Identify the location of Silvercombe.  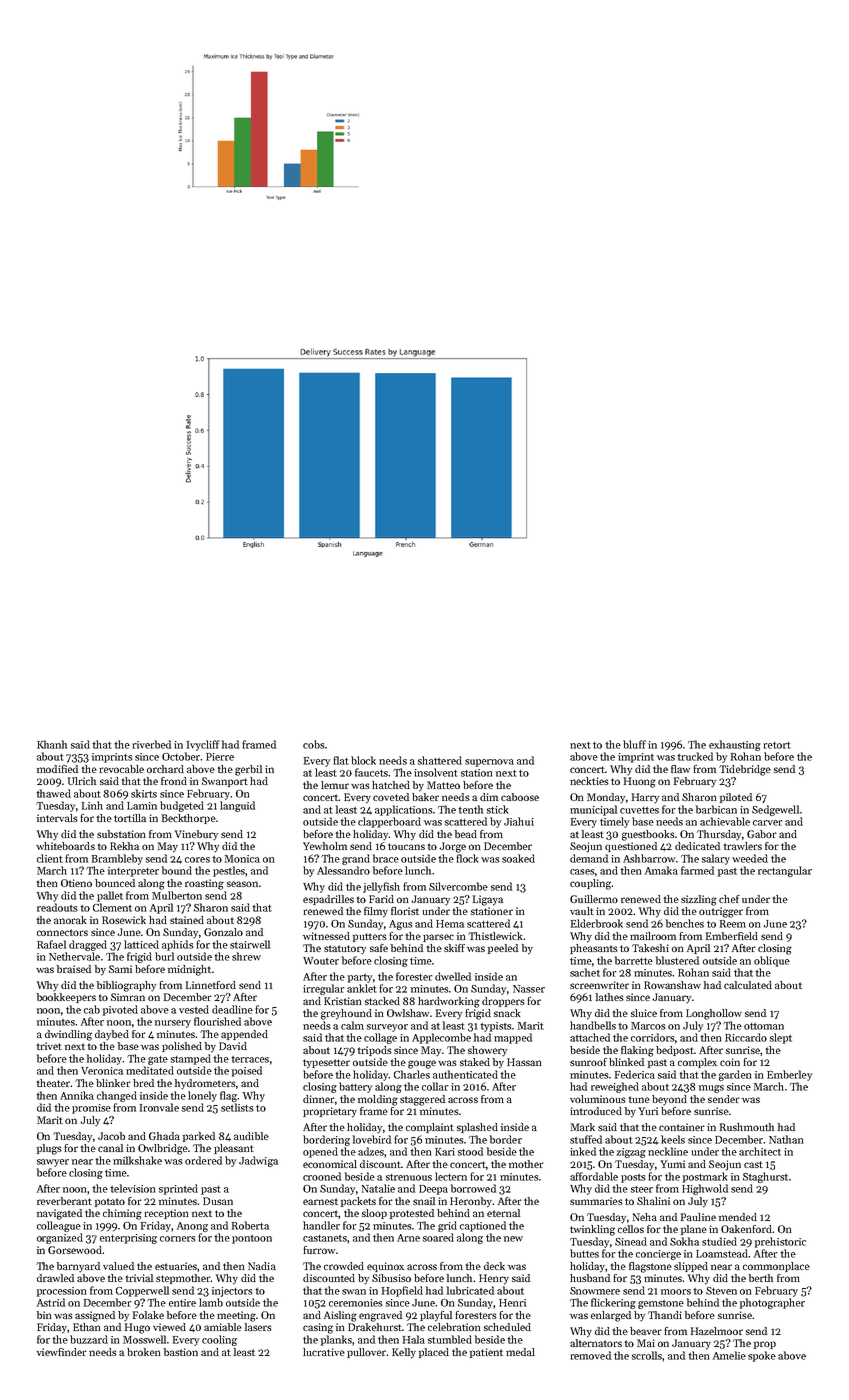
(458, 886).
